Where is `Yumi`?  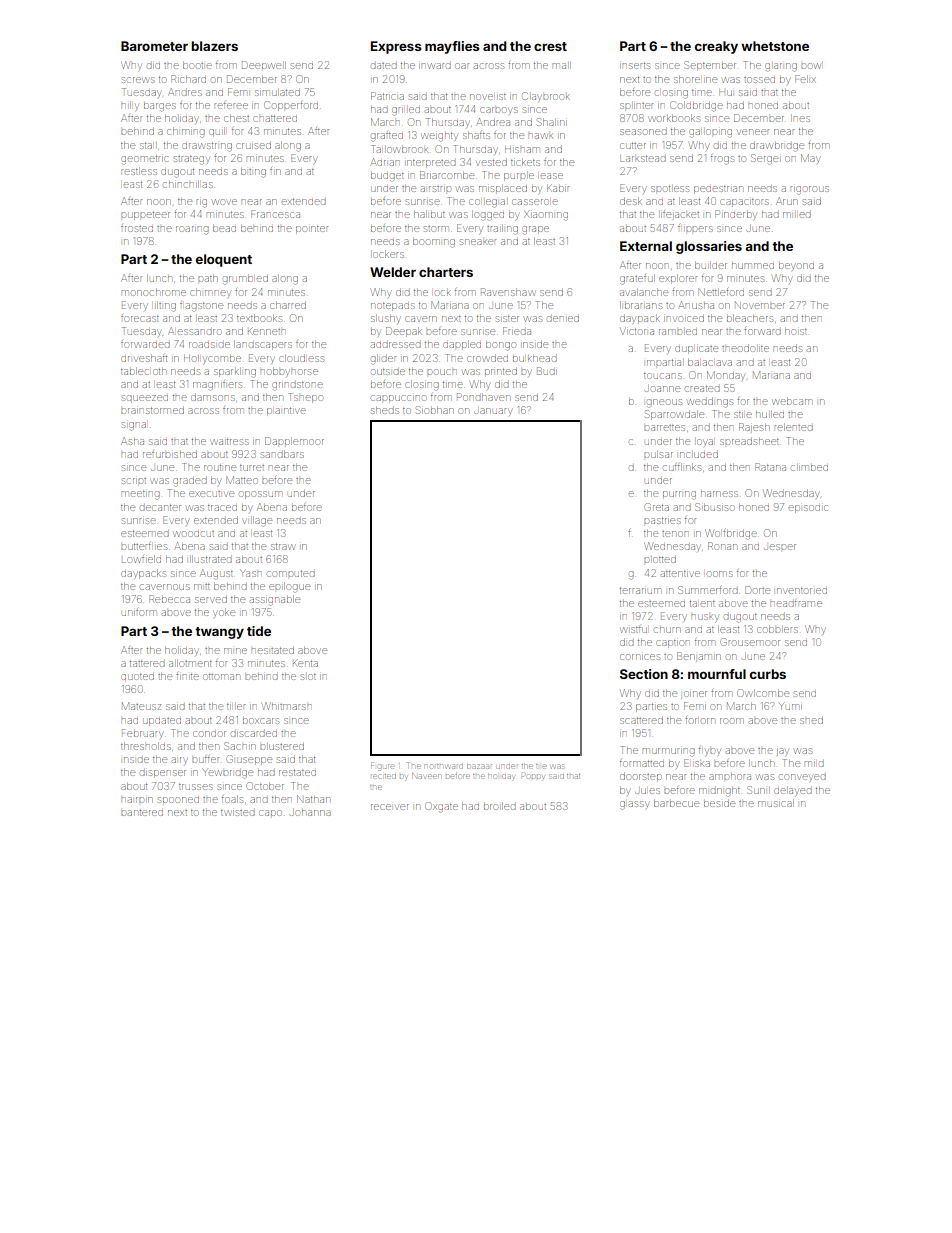
Yumi is located at coordinates (790, 706).
